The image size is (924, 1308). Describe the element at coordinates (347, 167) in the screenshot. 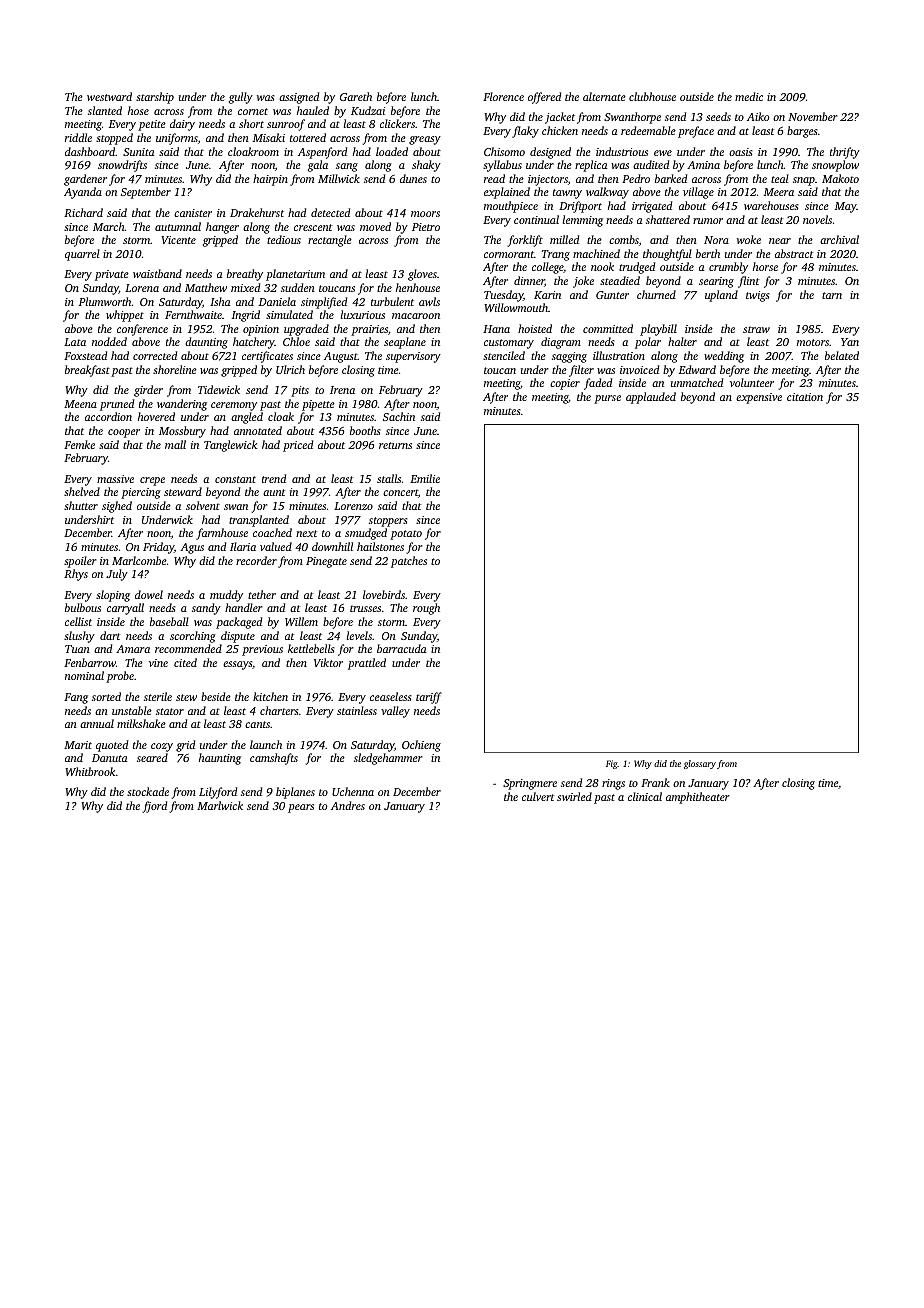

I see `sang` at that location.
